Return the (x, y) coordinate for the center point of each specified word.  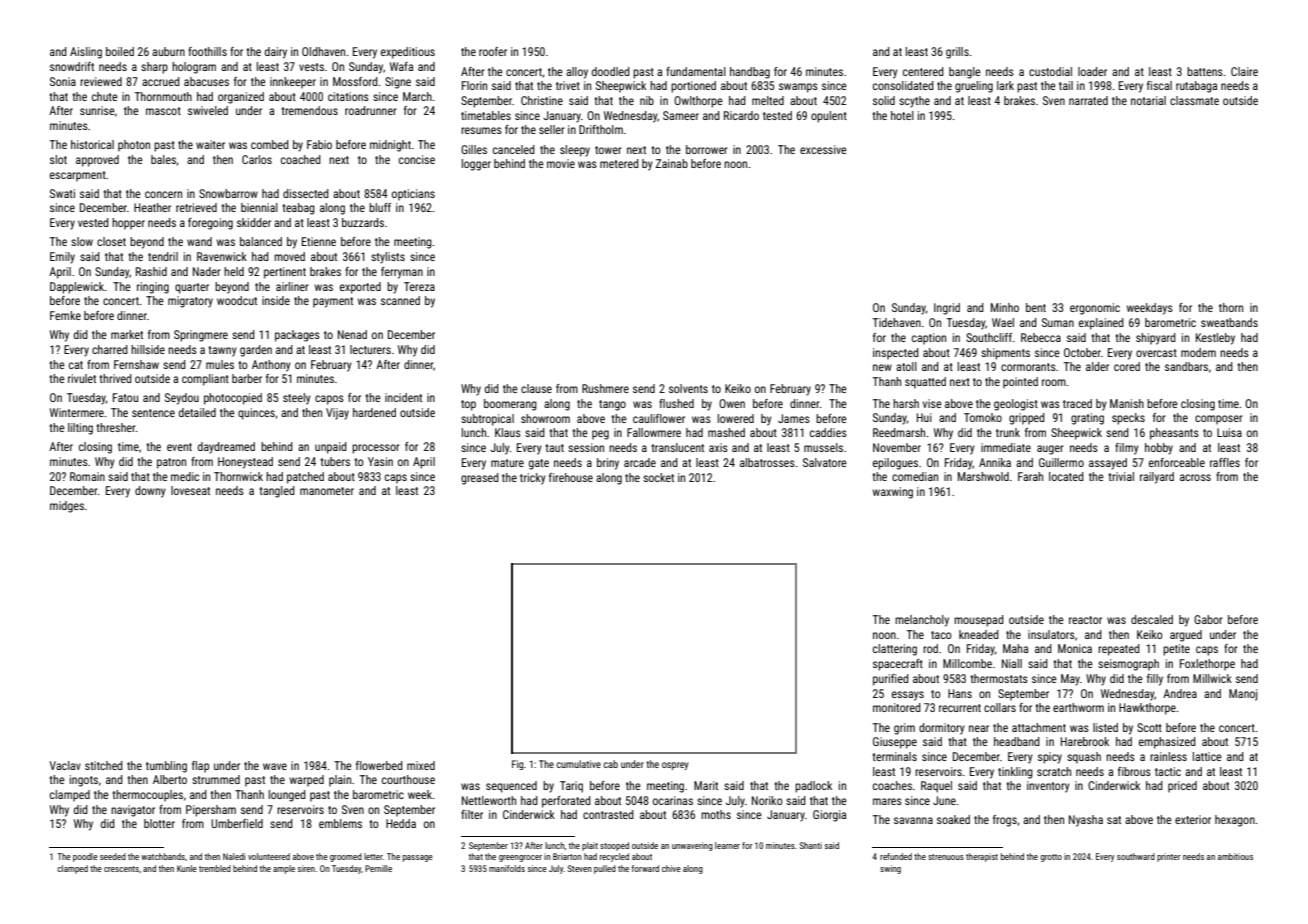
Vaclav (65, 765)
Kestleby (1215, 339)
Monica (1075, 648)
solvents (688, 388)
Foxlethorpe (1207, 665)
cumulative (578, 764)
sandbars (1186, 366)
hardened (374, 412)
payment (333, 302)
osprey (675, 766)
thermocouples (147, 796)
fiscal (1159, 85)
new (882, 367)
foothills (207, 51)
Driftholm (601, 129)
